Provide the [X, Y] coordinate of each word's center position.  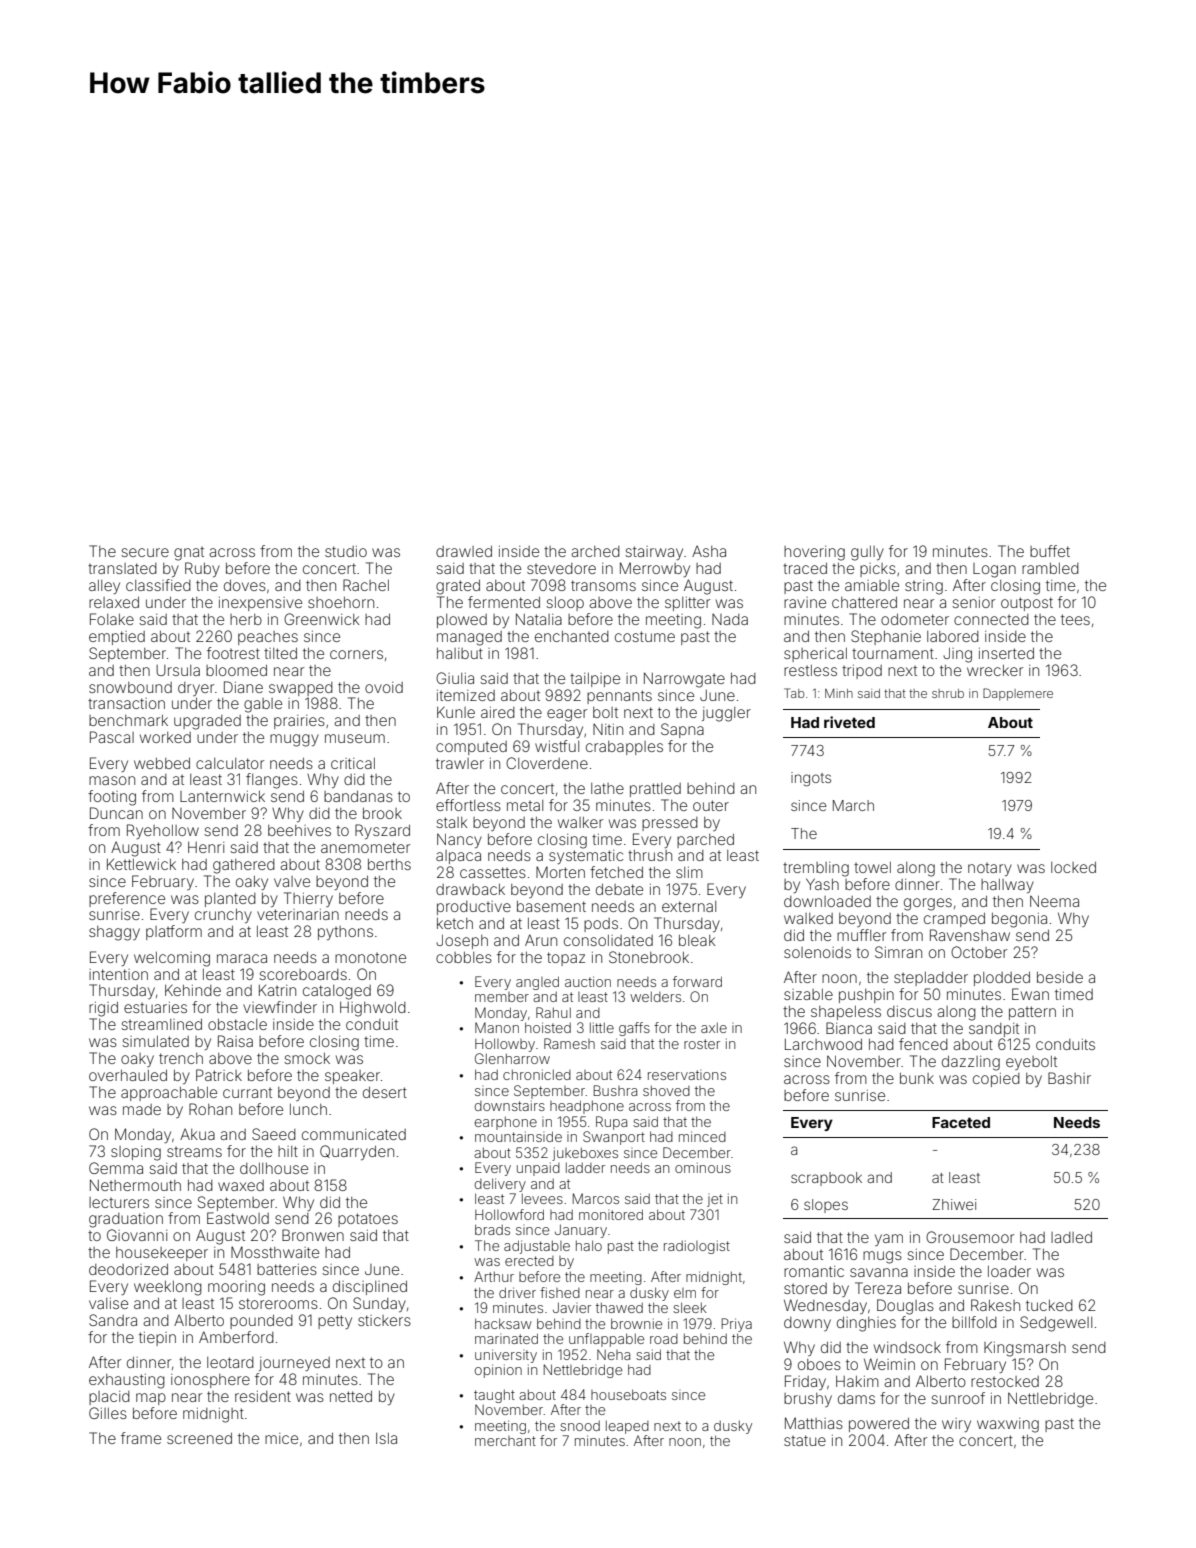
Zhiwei [954, 1204]
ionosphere [210, 1381]
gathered [244, 866]
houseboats [628, 1394]
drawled [464, 551]
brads [492, 1229]
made [142, 1109]
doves [245, 585]
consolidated [608, 940]
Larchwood [823, 1044]
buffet [1050, 551]
